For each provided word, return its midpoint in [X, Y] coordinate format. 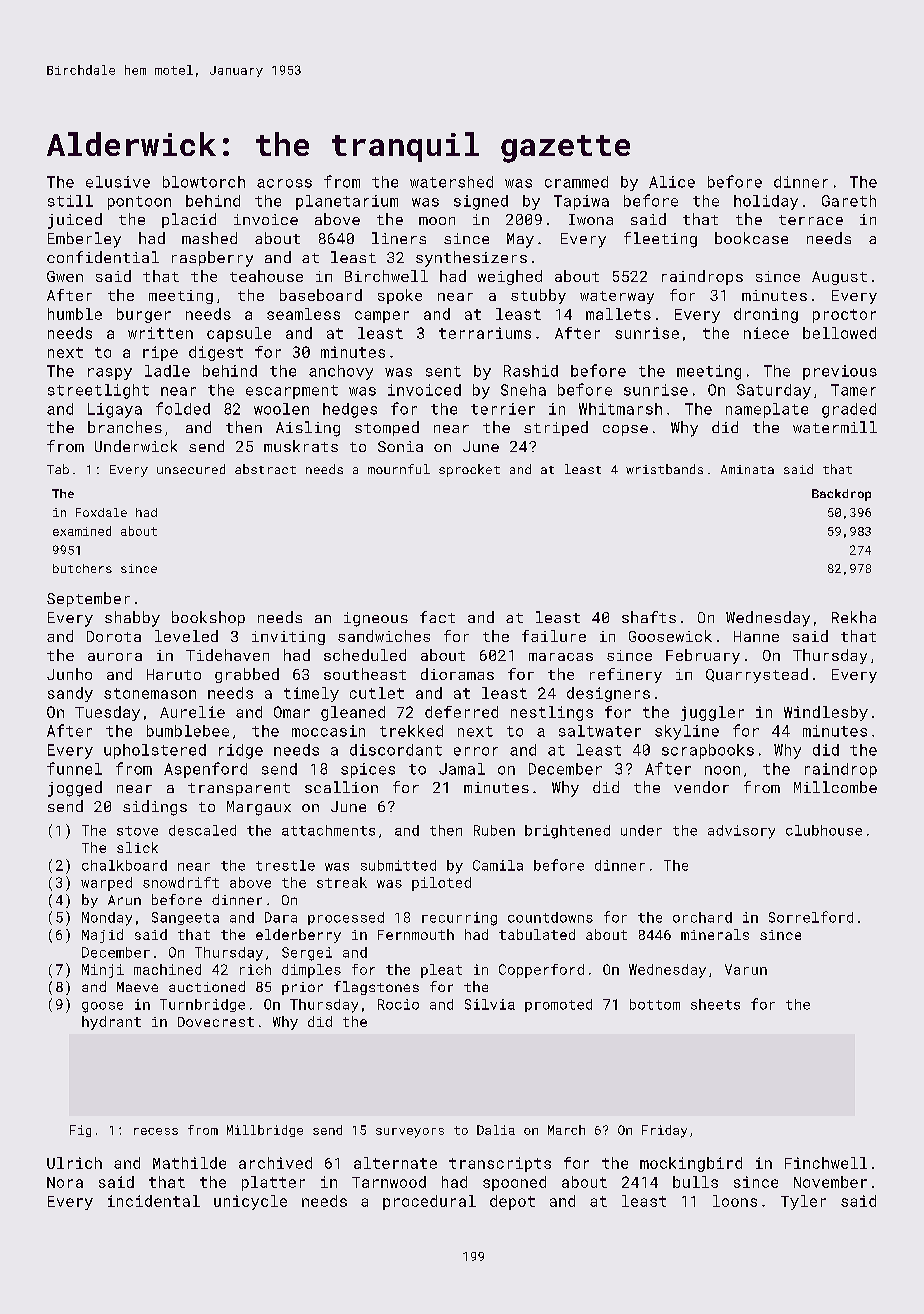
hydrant [111, 1023]
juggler [712, 713]
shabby [132, 619]
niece [766, 333]
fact [437, 617]
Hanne [756, 636]
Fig [80, 1131]
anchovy [341, 372]
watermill [835, 427]
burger [144, 315]
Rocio [398, 1004]
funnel [74, 768]
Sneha [523, 390]
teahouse [266, 276]
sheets [715, 1004]
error [476, 751]
